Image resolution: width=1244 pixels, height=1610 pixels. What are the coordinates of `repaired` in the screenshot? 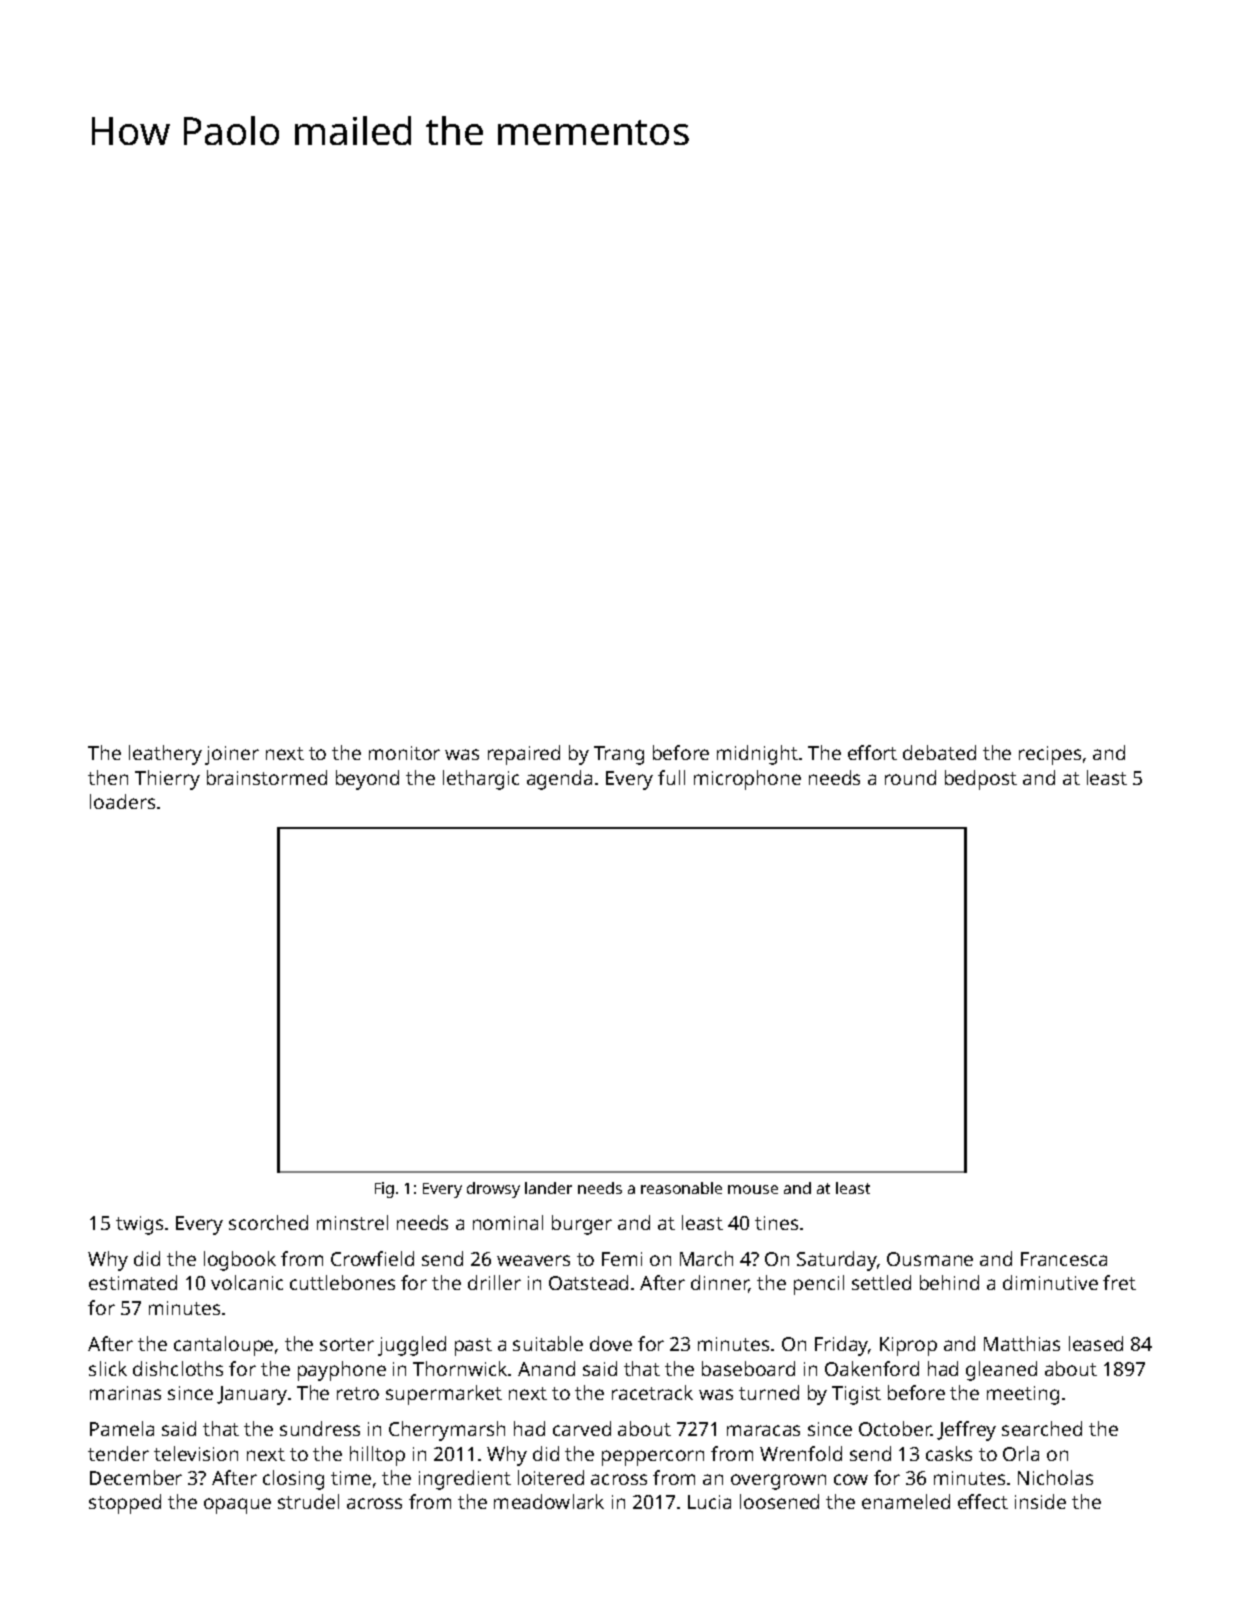 It's located at (524, 755).
